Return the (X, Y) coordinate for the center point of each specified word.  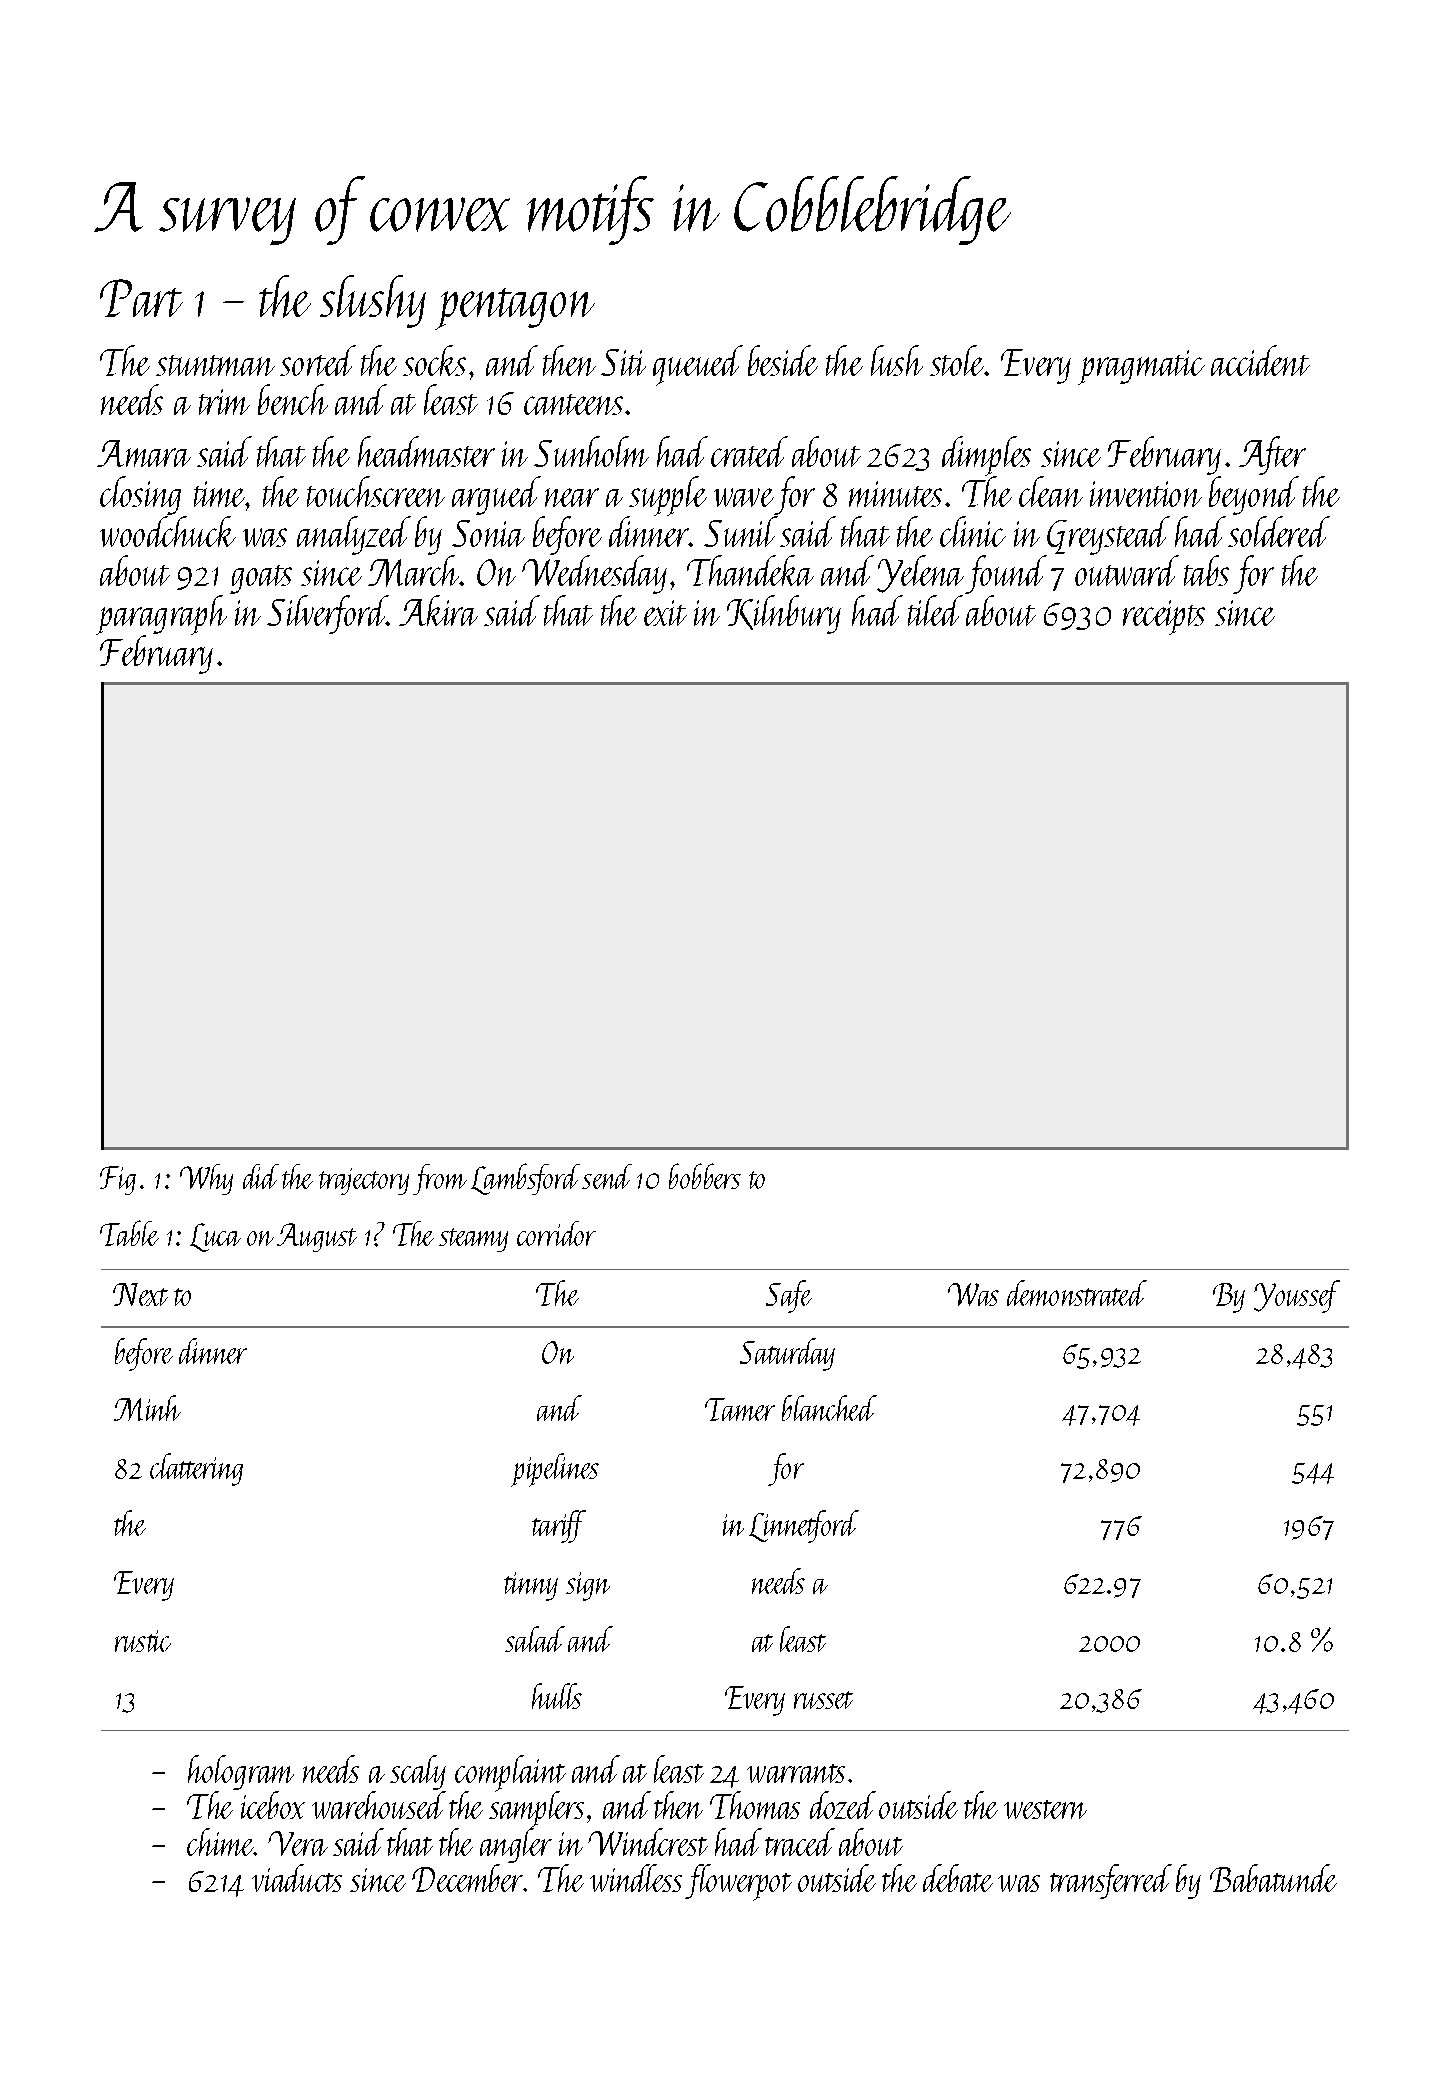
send (607, 1176)
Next (140, 1294)
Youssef (1297, 1296)
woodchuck (168, 531)
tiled (935, 610)
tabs (1206, 570)
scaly (418, 1772)
